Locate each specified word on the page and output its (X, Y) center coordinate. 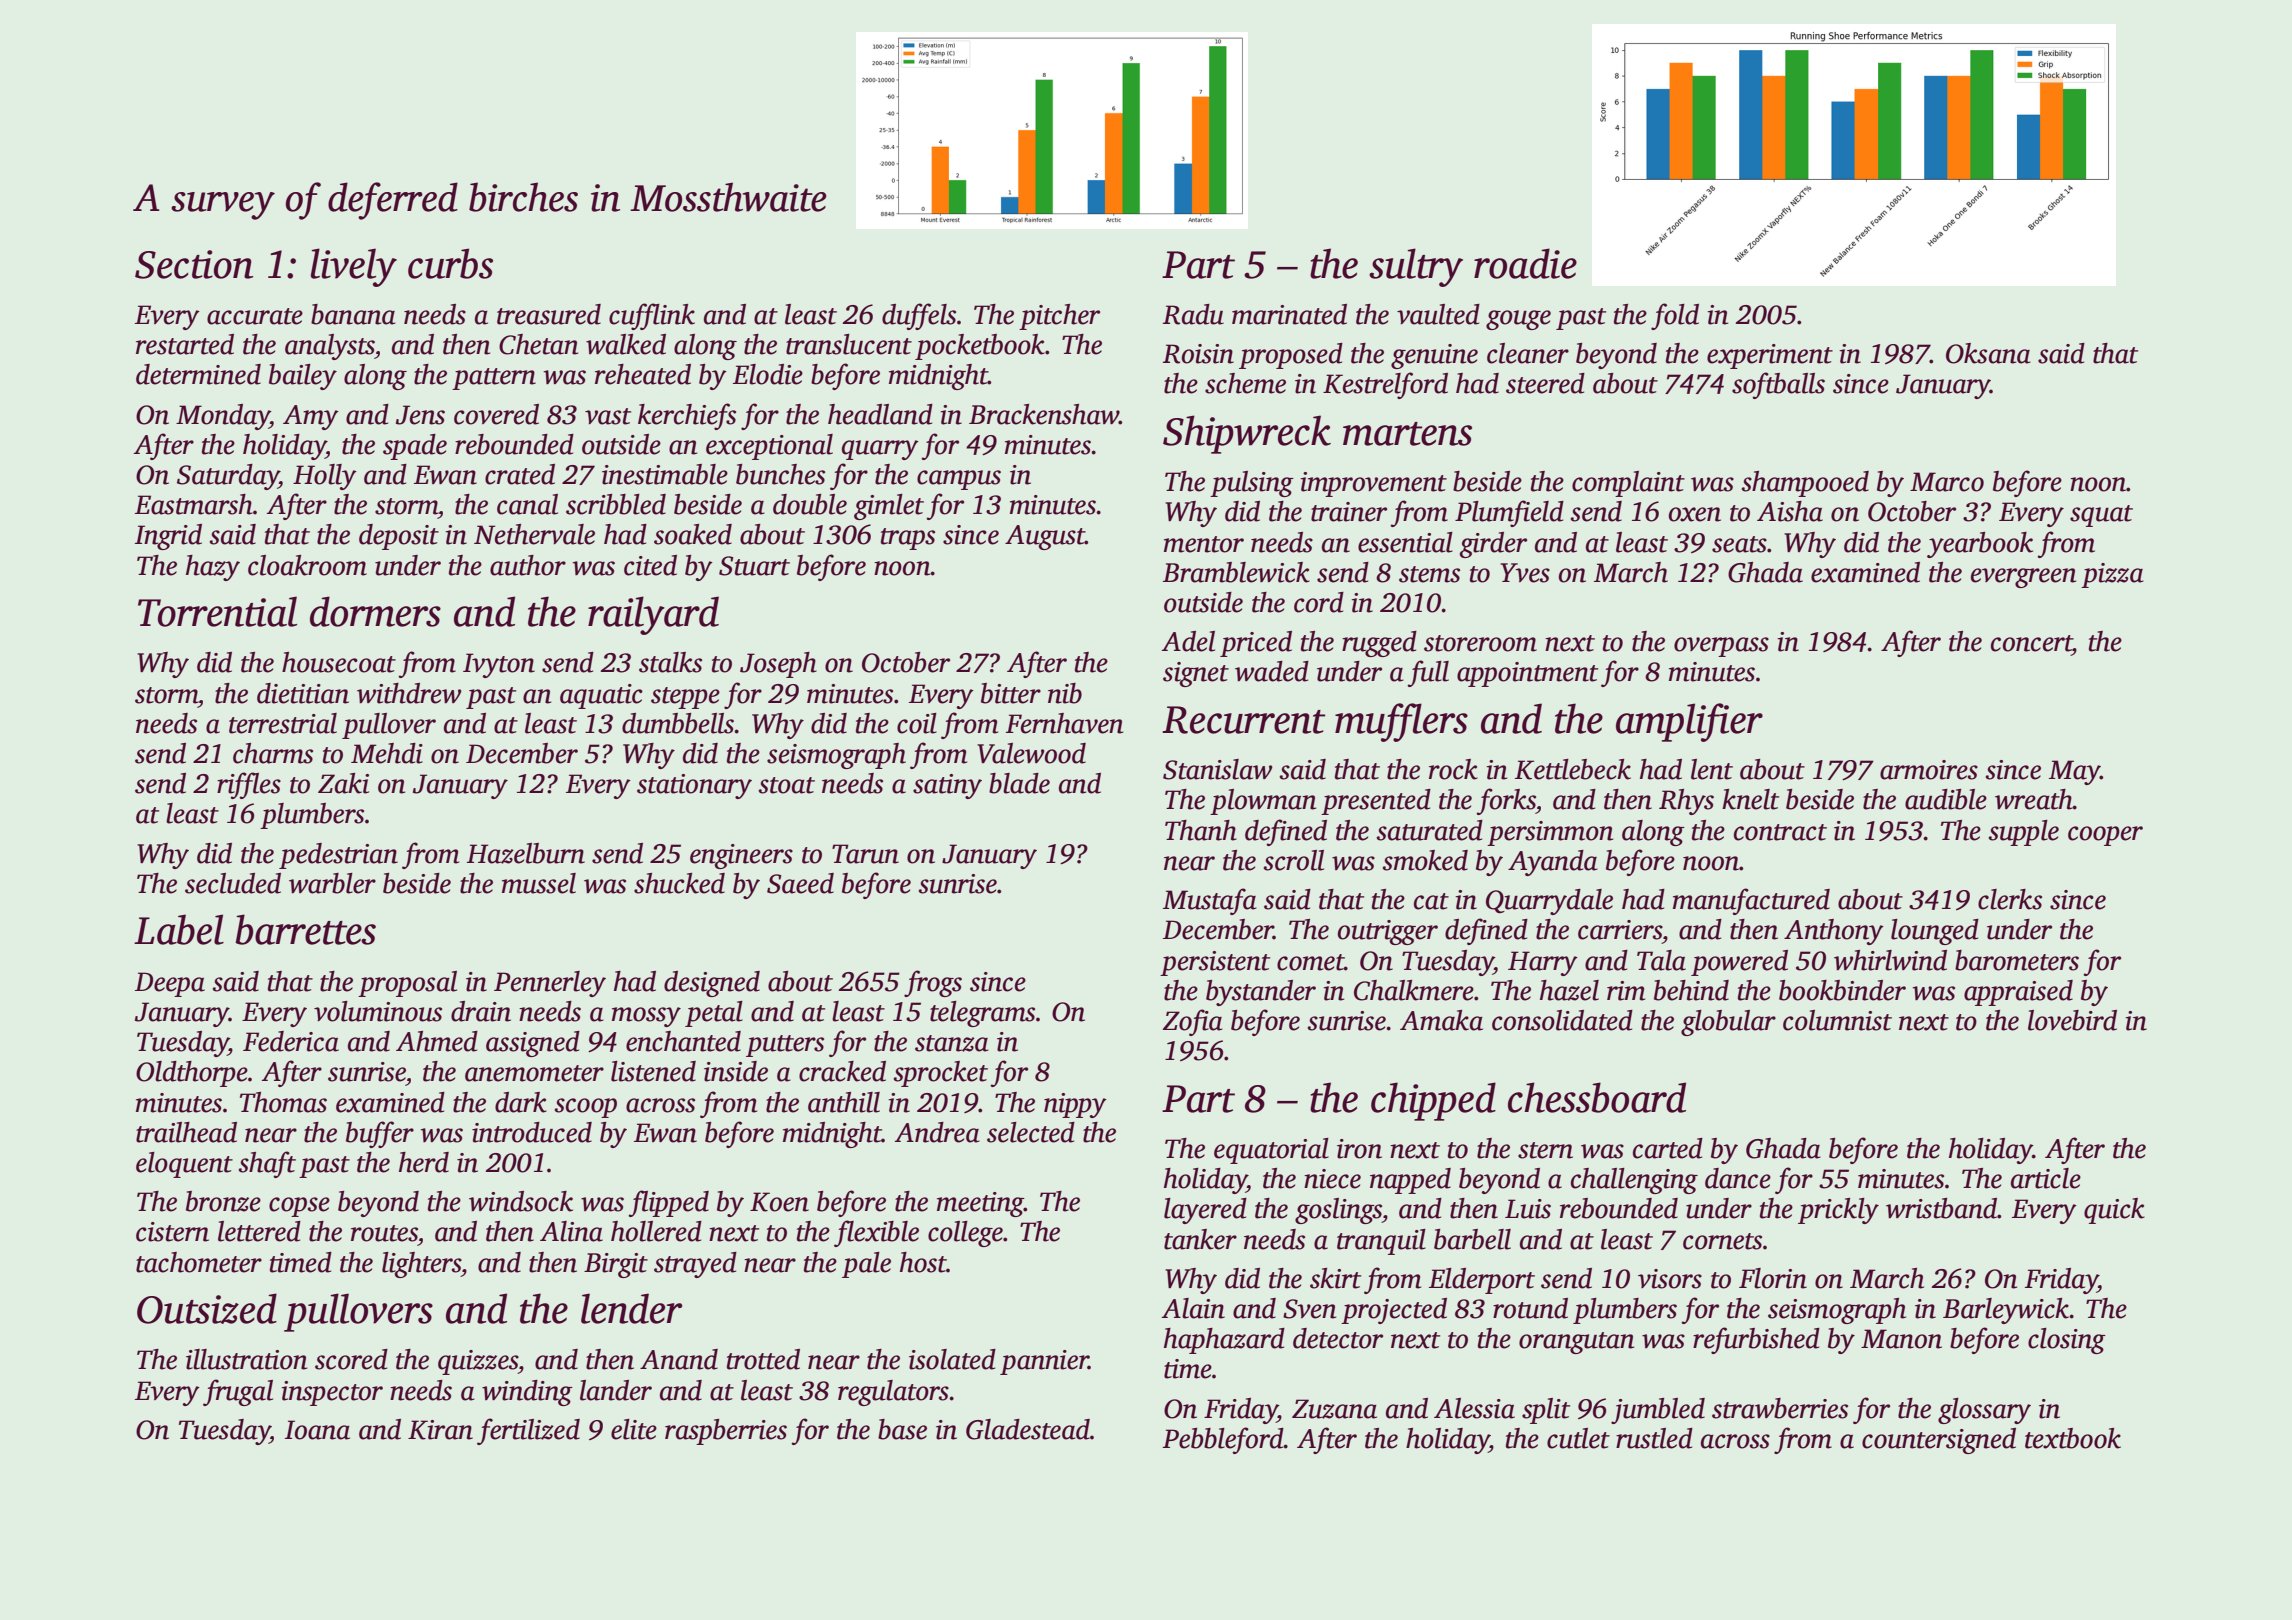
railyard (653, 615)
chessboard (1597, 1097)
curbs (450, 263)
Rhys (1686, 802)
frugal (238, 1392)
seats (1739, 544)
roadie (1525, 263)
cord (1319, 602)
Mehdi (387, 753)
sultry (1416, 267)
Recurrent (1243, 720)
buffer (380, 1134)
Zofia (1193, 1022)
